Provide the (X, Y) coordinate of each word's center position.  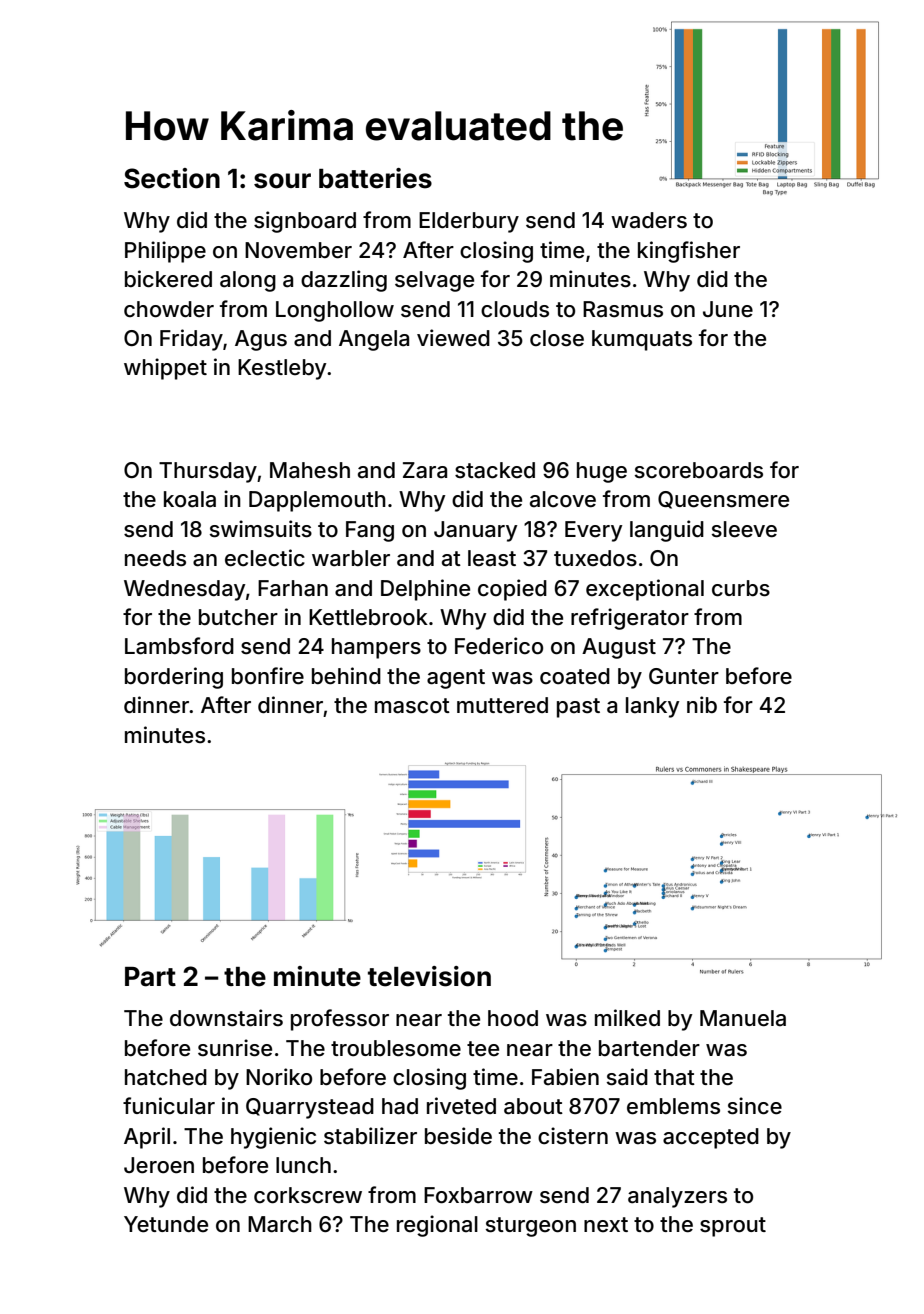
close (557, 338)
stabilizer (370, 1136)
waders (649, 220)
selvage (434, 281)
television (429, 976)
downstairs (226, 1018)
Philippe (165, 252)
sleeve (744, 529)
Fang (370, 531)
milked (627, 1018)
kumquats (642, 340)
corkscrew (308, 1195)
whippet (165, 369)
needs (155, 558)
